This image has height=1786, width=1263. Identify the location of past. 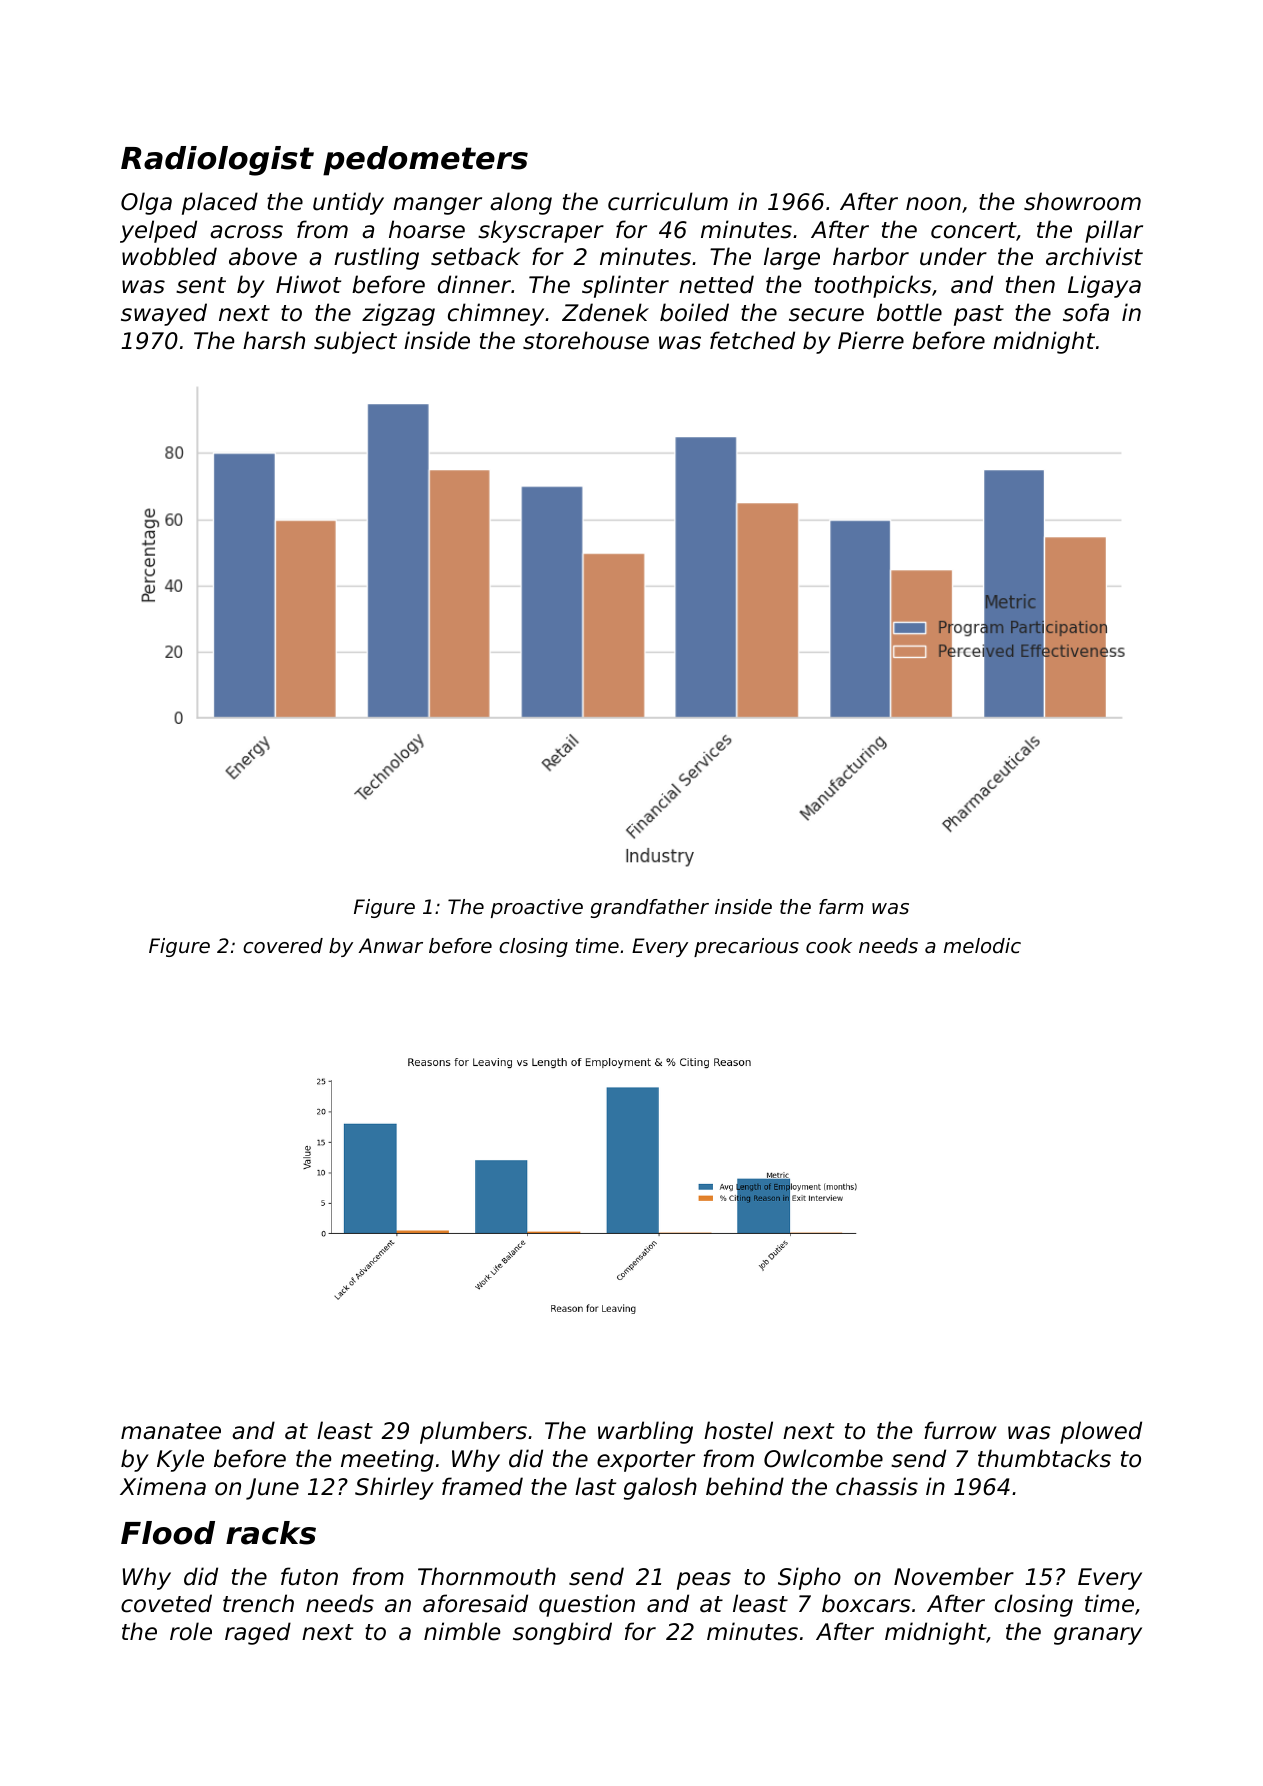
(979, 315).
